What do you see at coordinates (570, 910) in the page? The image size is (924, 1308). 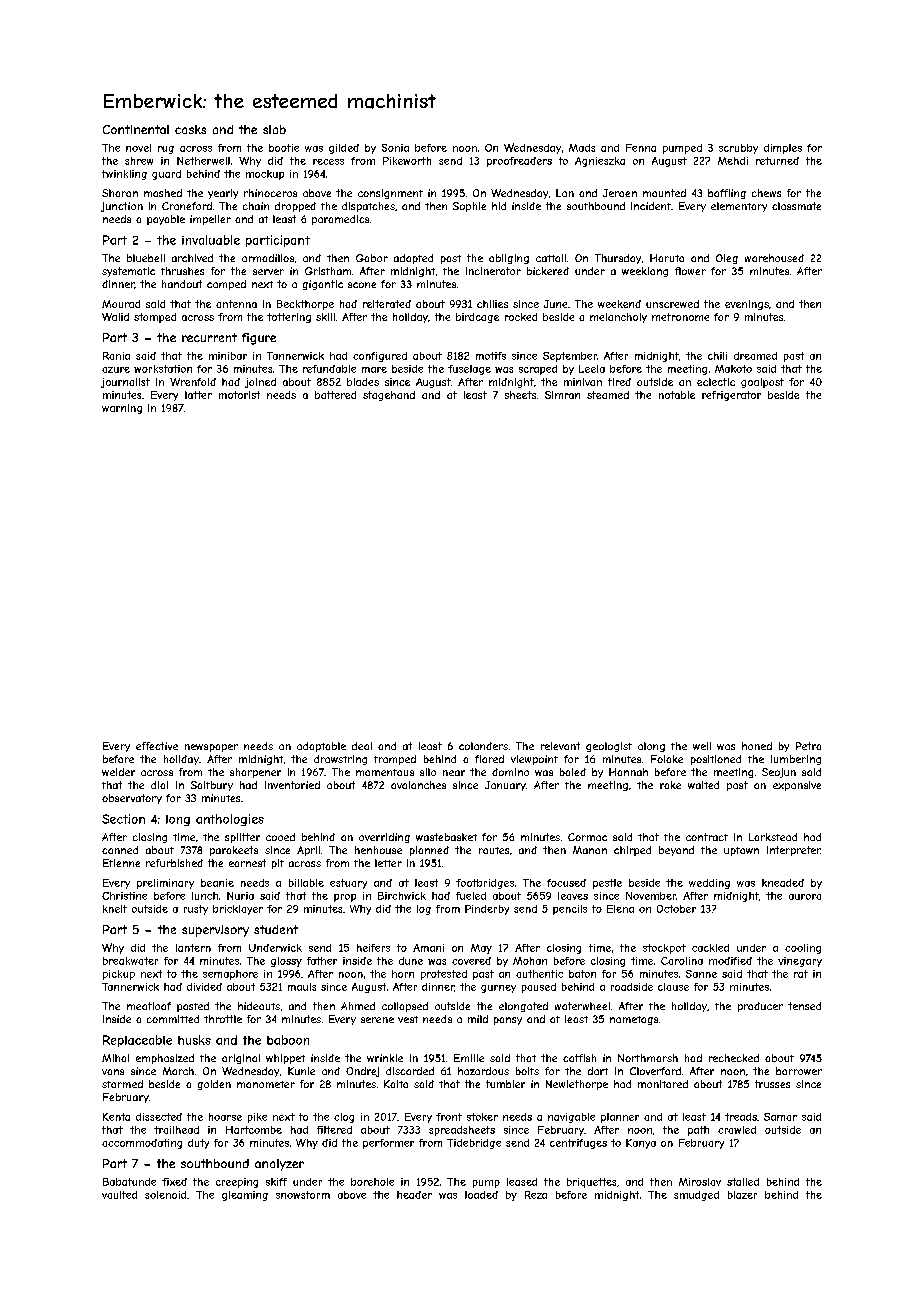 I see `pencils` at bounding box center [570, 910].
